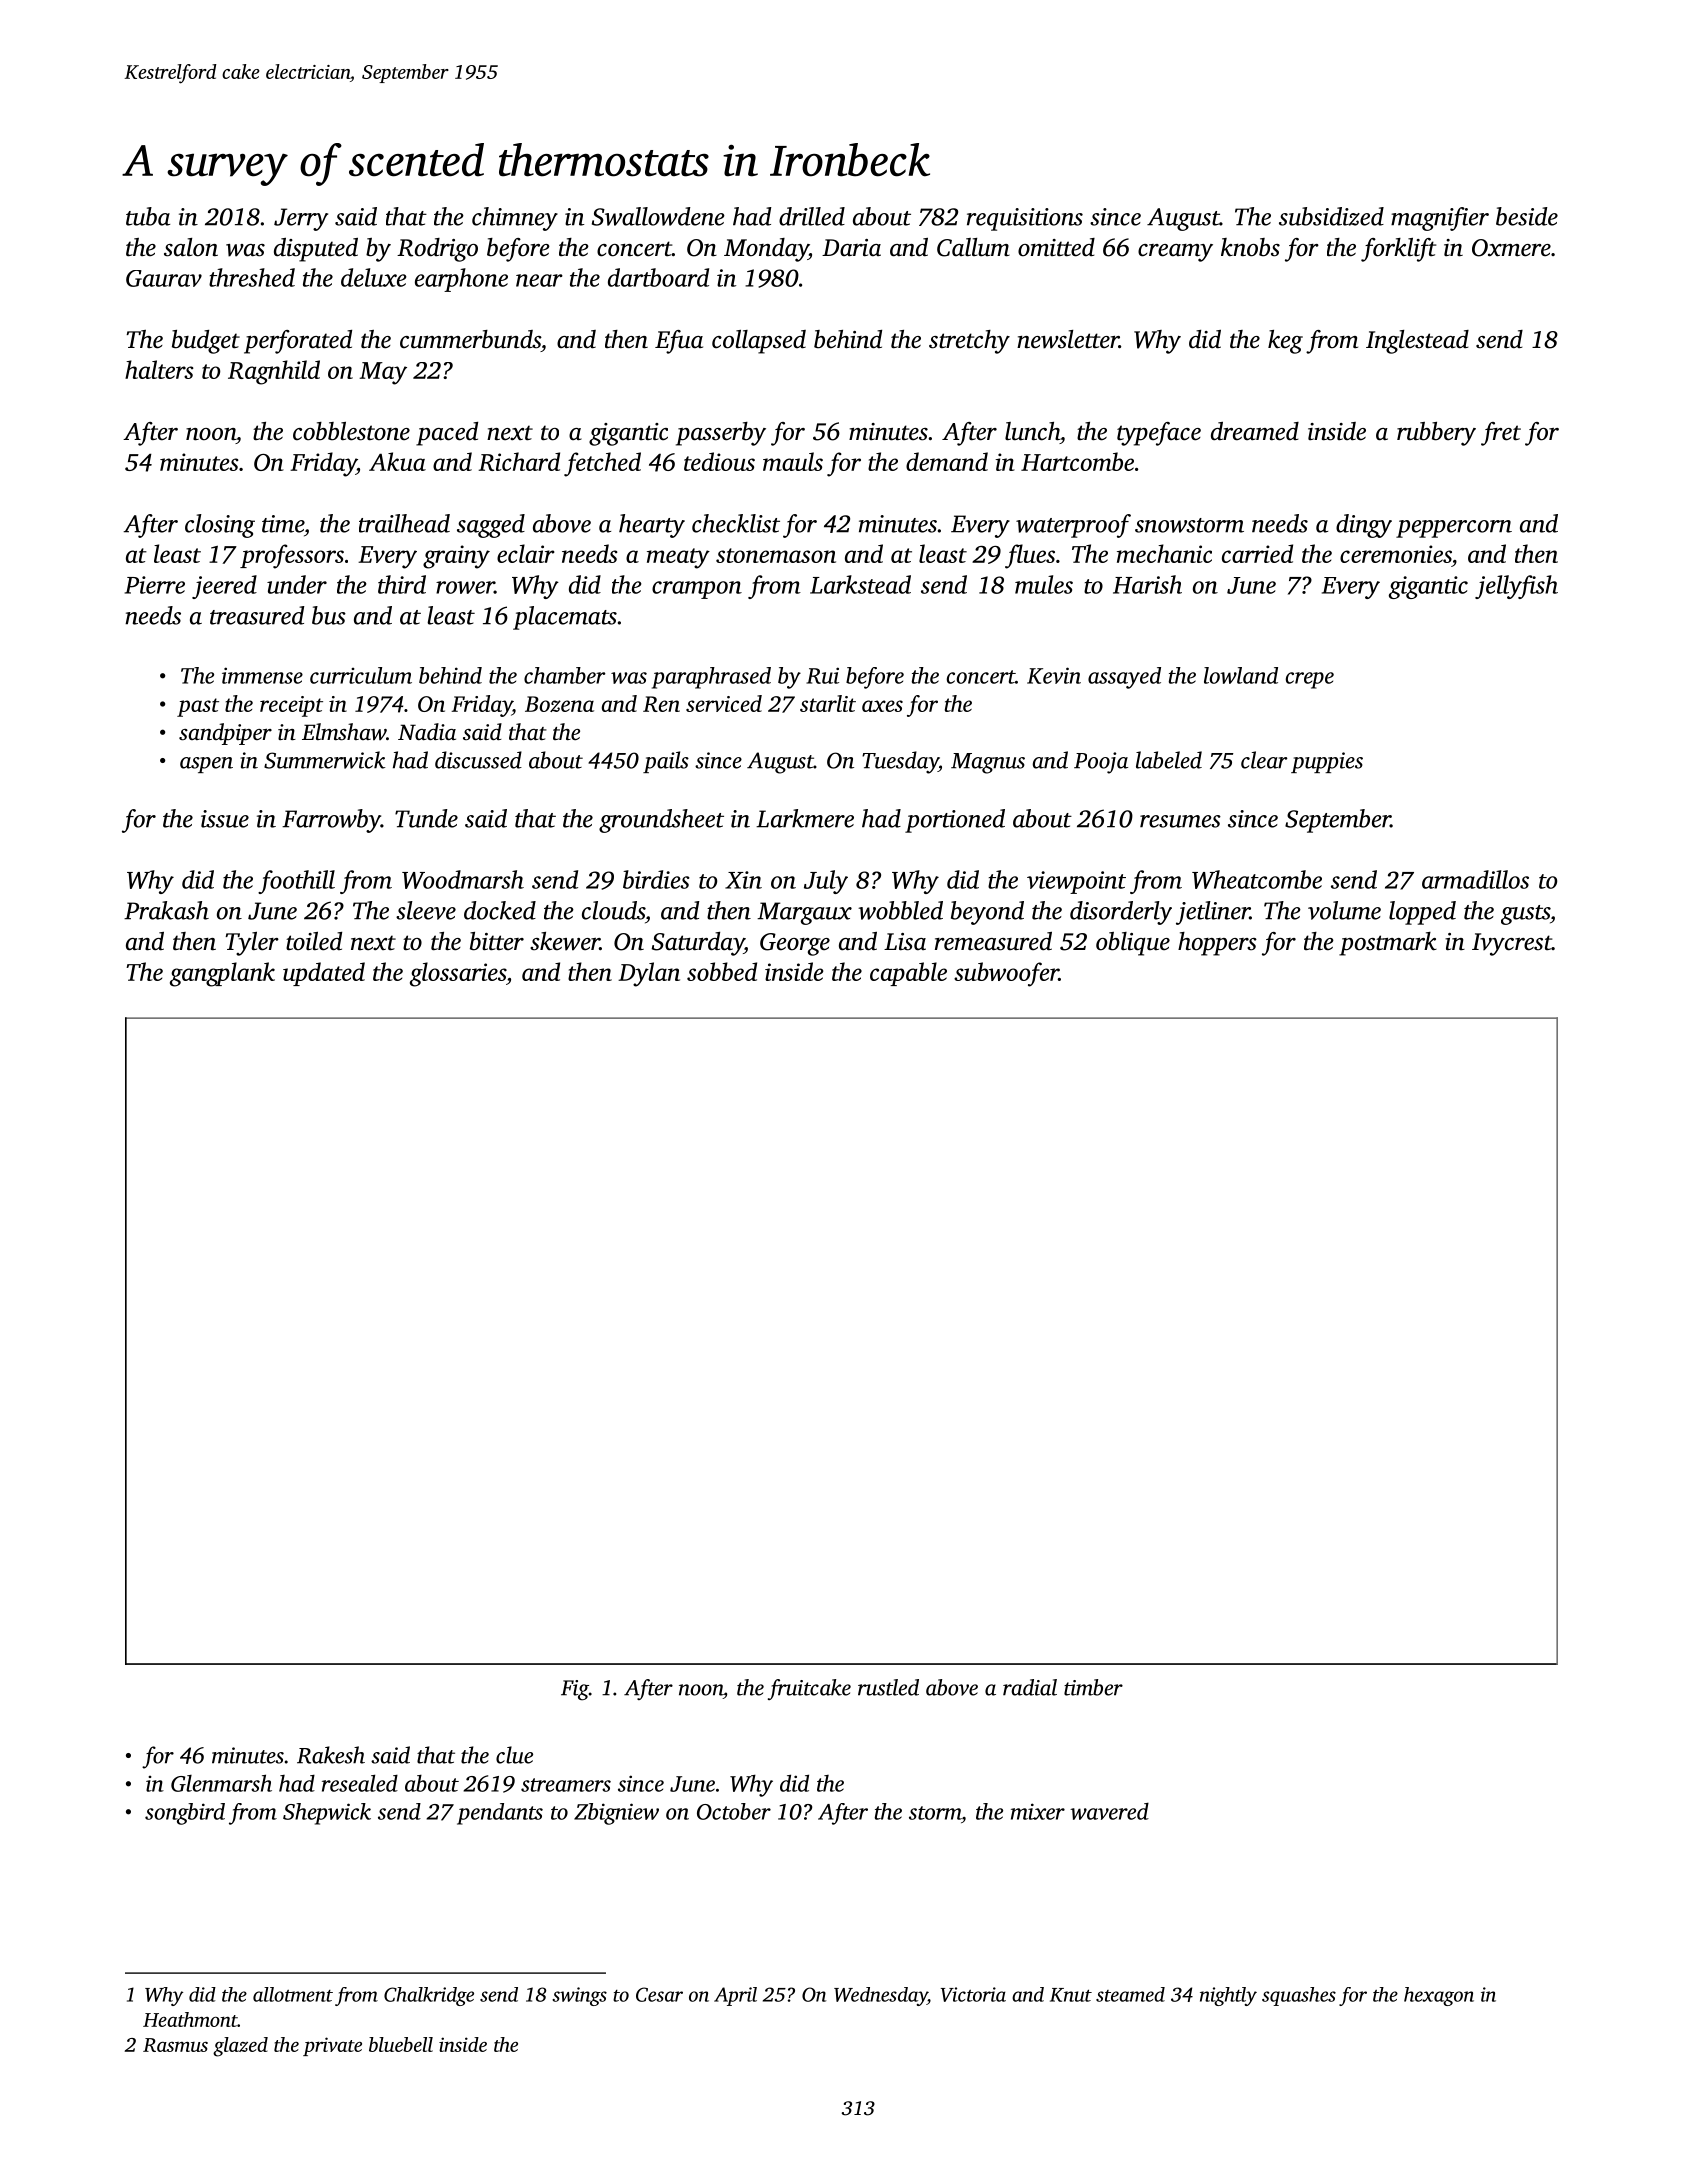 Image resolution: width=1683 pixels, height=2178 pixels. What do you see at coordinates (988, 763) in the document?
I see `Magnus` at bounding box center [988, 763].
